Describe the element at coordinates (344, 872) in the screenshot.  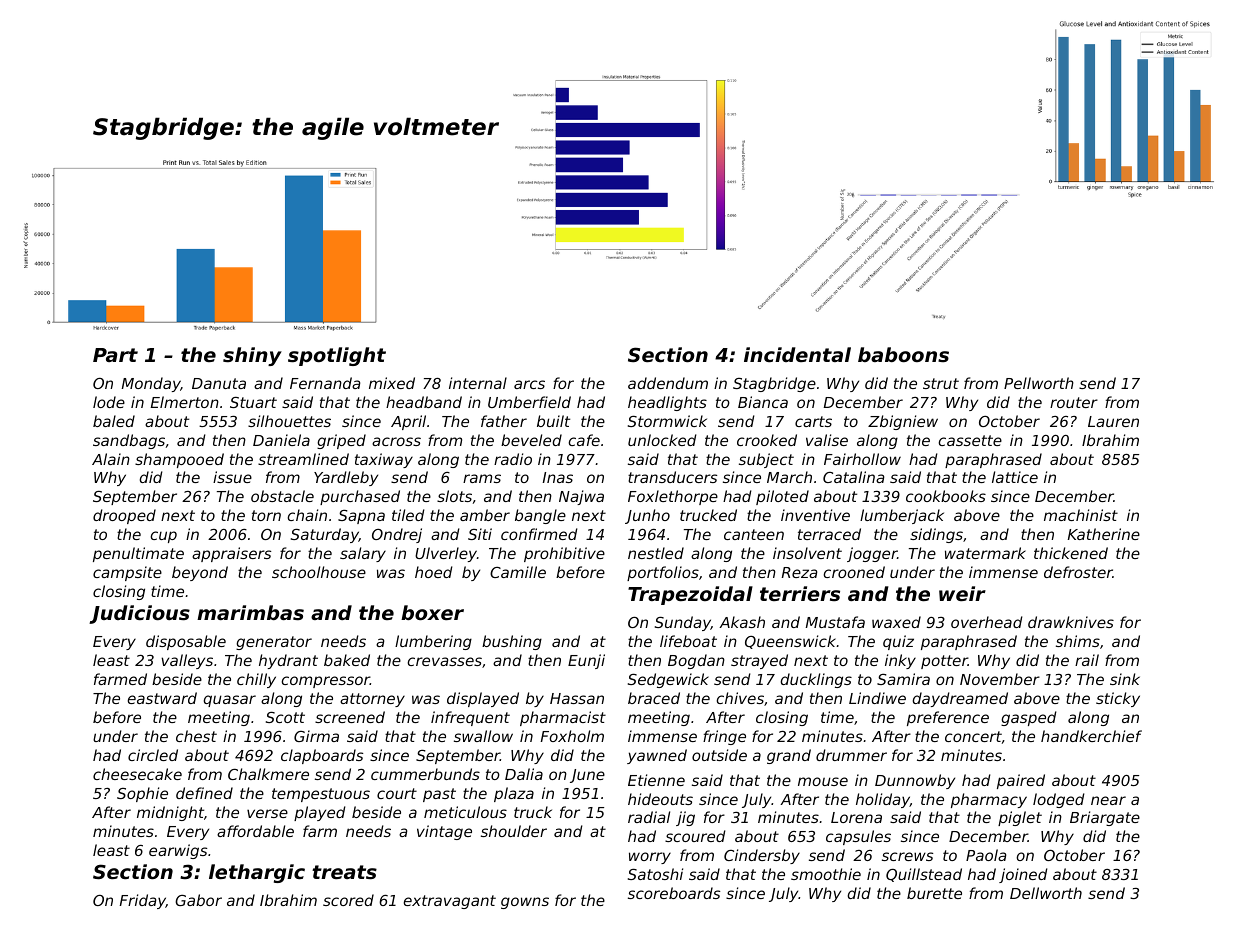
I see `treats` at that location.
